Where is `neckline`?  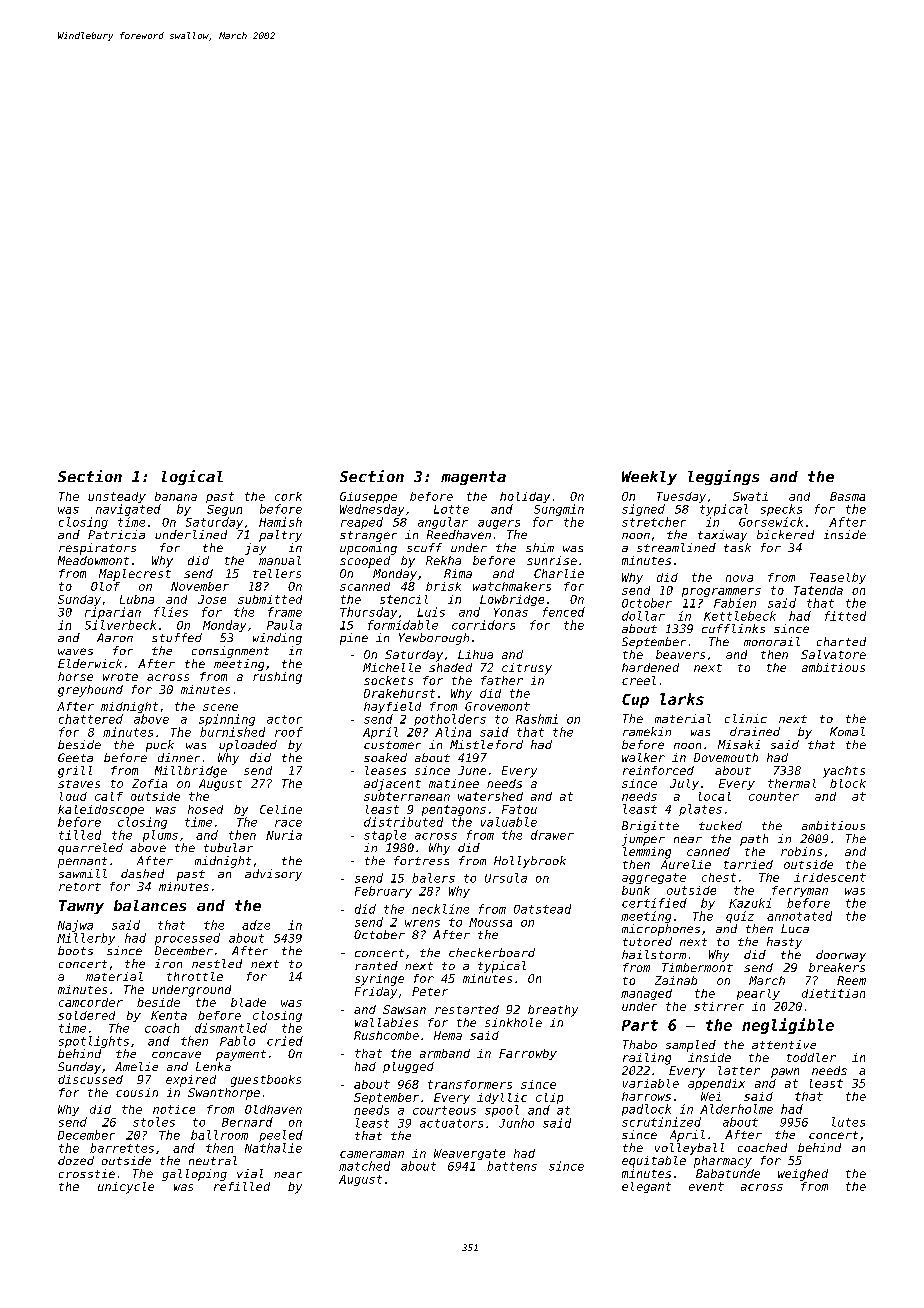 neckline is located at coordinates (440, 909).
